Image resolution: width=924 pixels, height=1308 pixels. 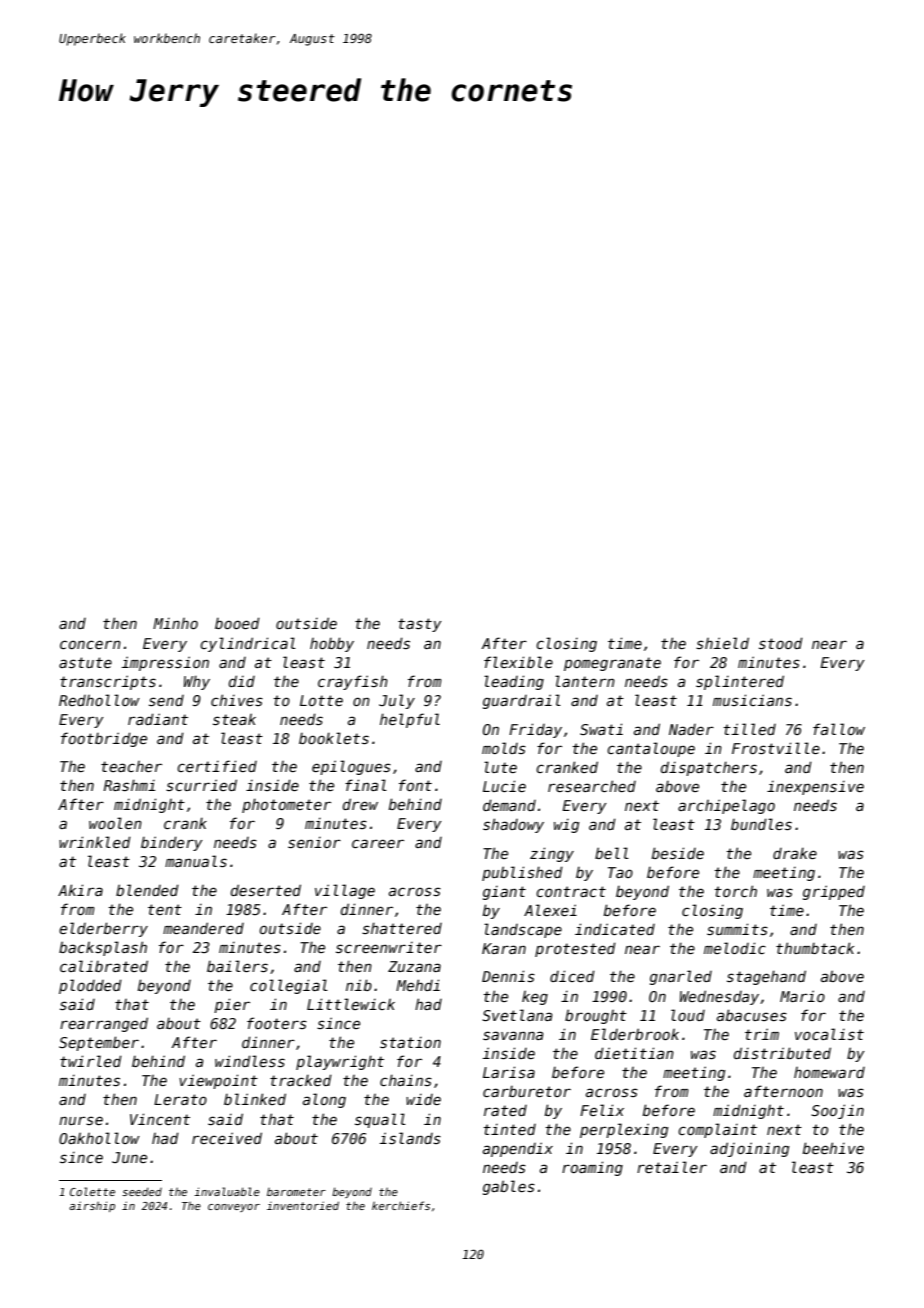 What do you see at coordinates (129, 785) in the screenshot?
I see `Rashmi` at bounding box center [129, 785].
